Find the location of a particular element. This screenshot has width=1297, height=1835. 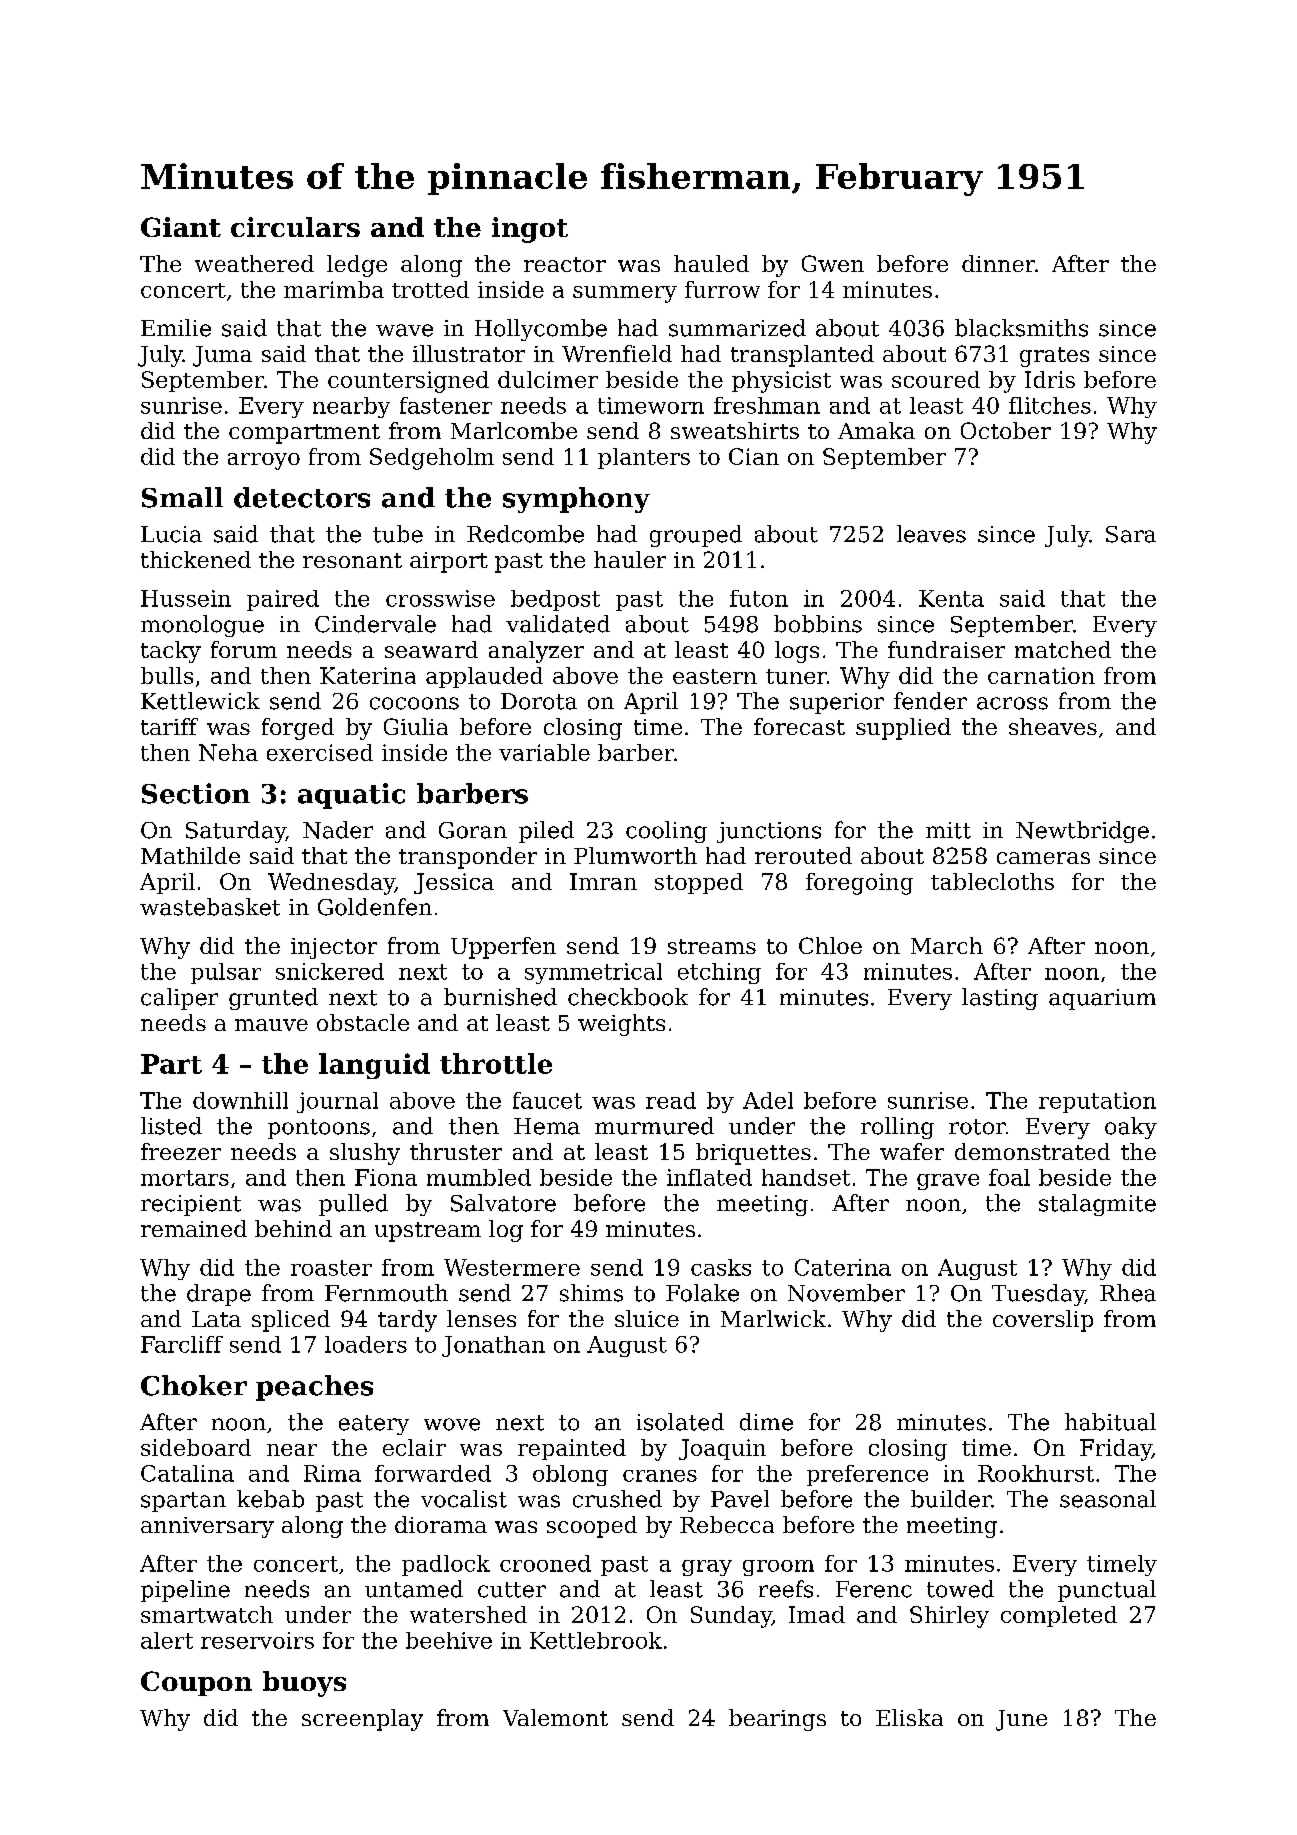

Gwen is located at coordinates (833, 263).
